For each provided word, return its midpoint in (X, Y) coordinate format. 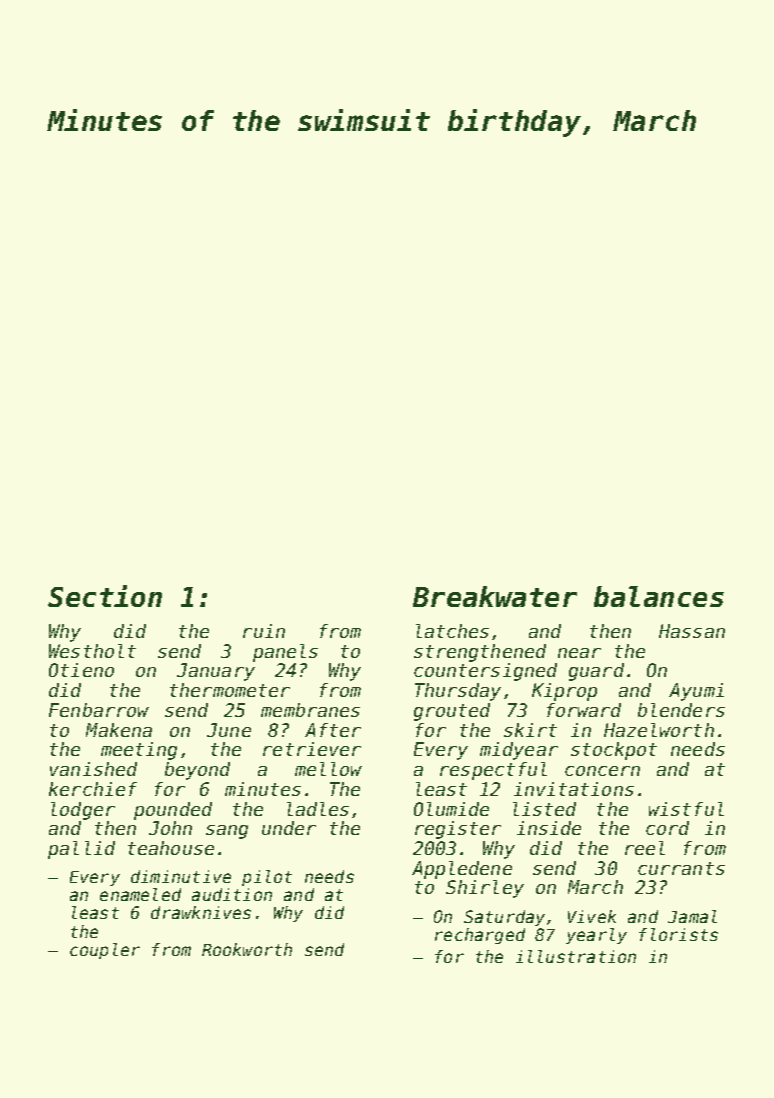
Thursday (458, 692)
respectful (493, 771)
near (579, 653)
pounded (173, 811)
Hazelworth (659, 730)
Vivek (592, 916)
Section (105, 596)
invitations (574, 789)
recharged (480, 936)
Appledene (462, 870)
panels (285, 653)
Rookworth (247, 949)
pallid (81, 850)
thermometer (230, 690)
